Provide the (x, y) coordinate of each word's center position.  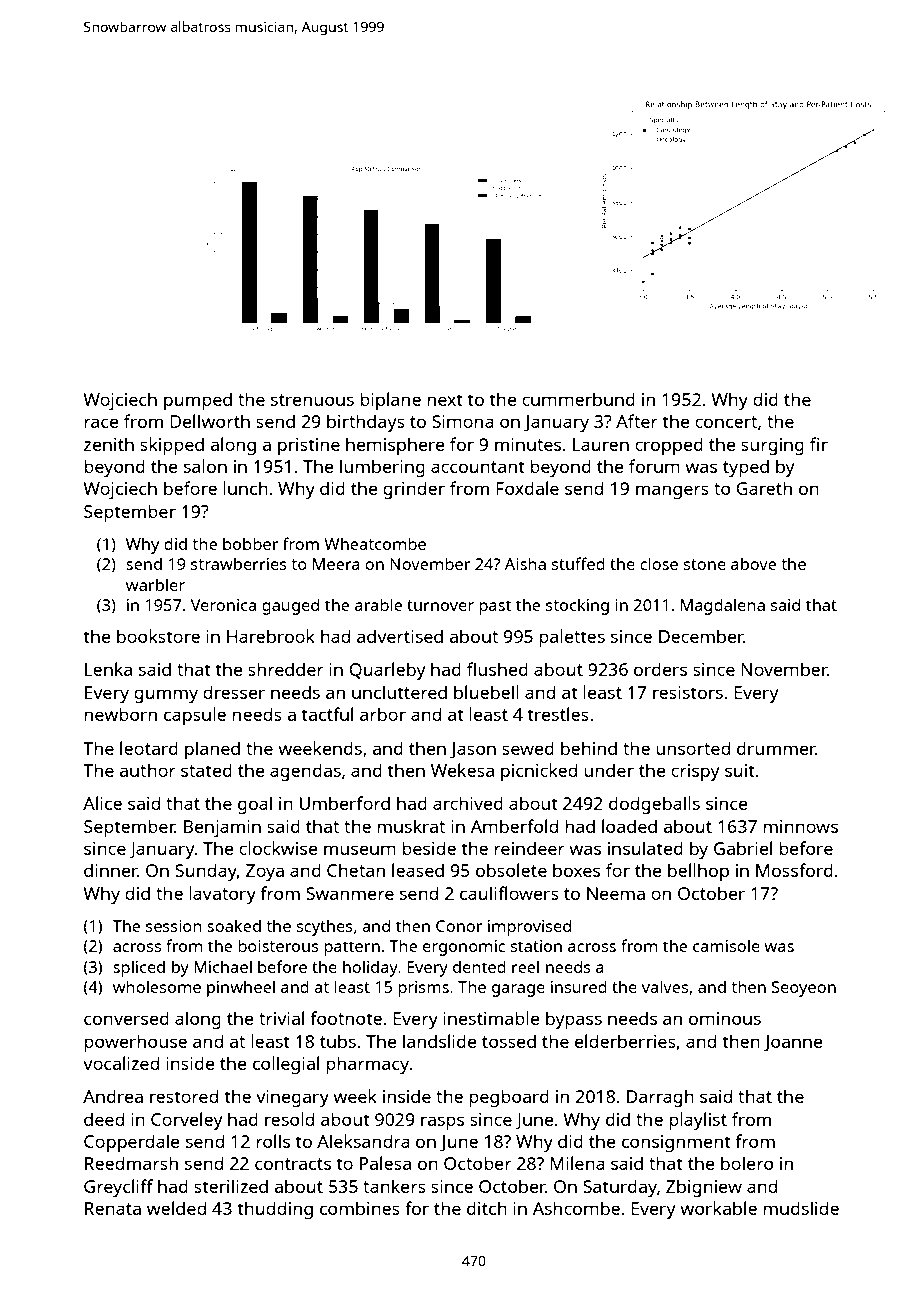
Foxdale (527, 488)
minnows (800, 826)
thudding (275, 1210)
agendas (305, 772)
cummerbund (578, 399)
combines (360, 1208)
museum (360, 850)
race (101, 423)
